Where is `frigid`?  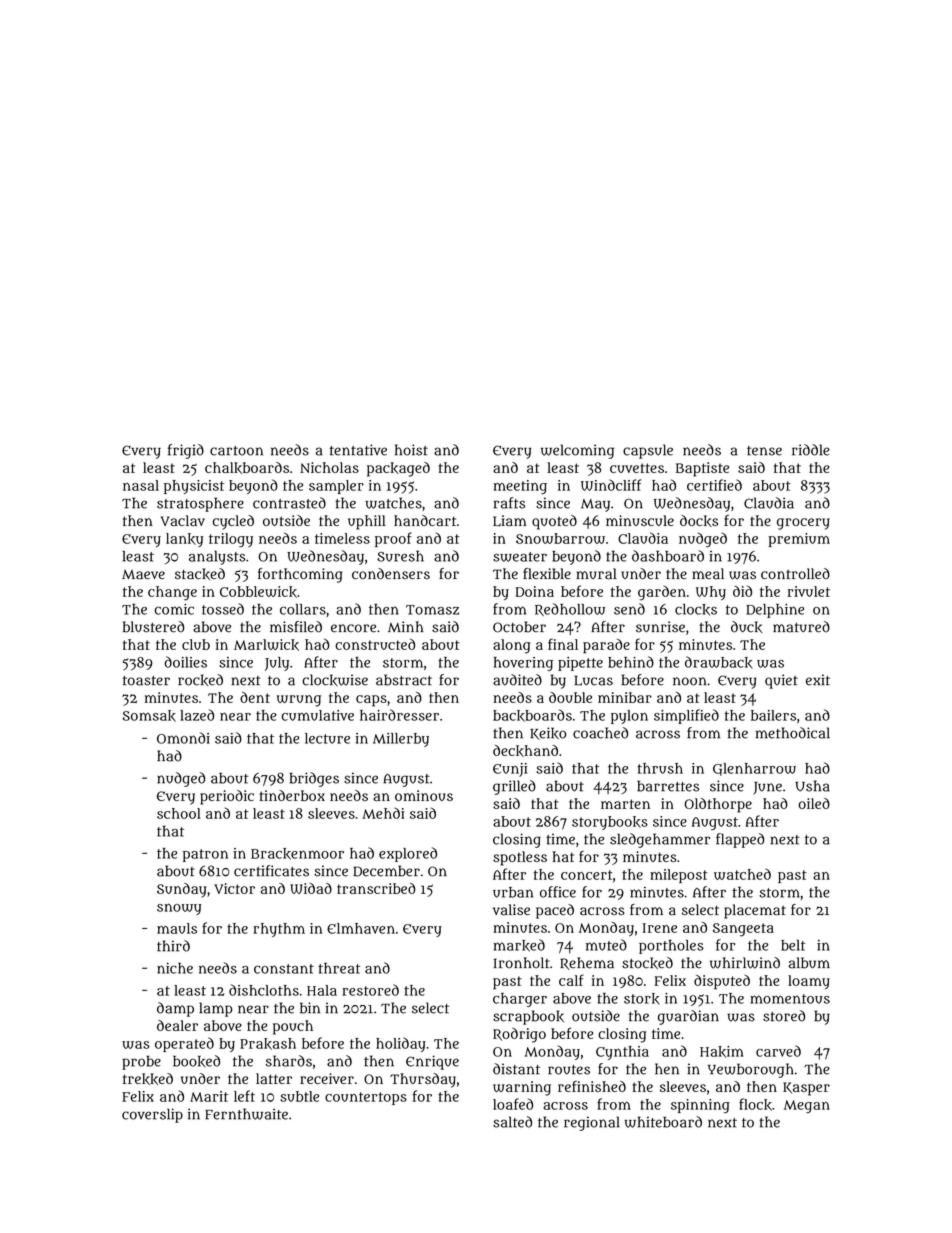
frigid is located at coordinates (186, 451).
